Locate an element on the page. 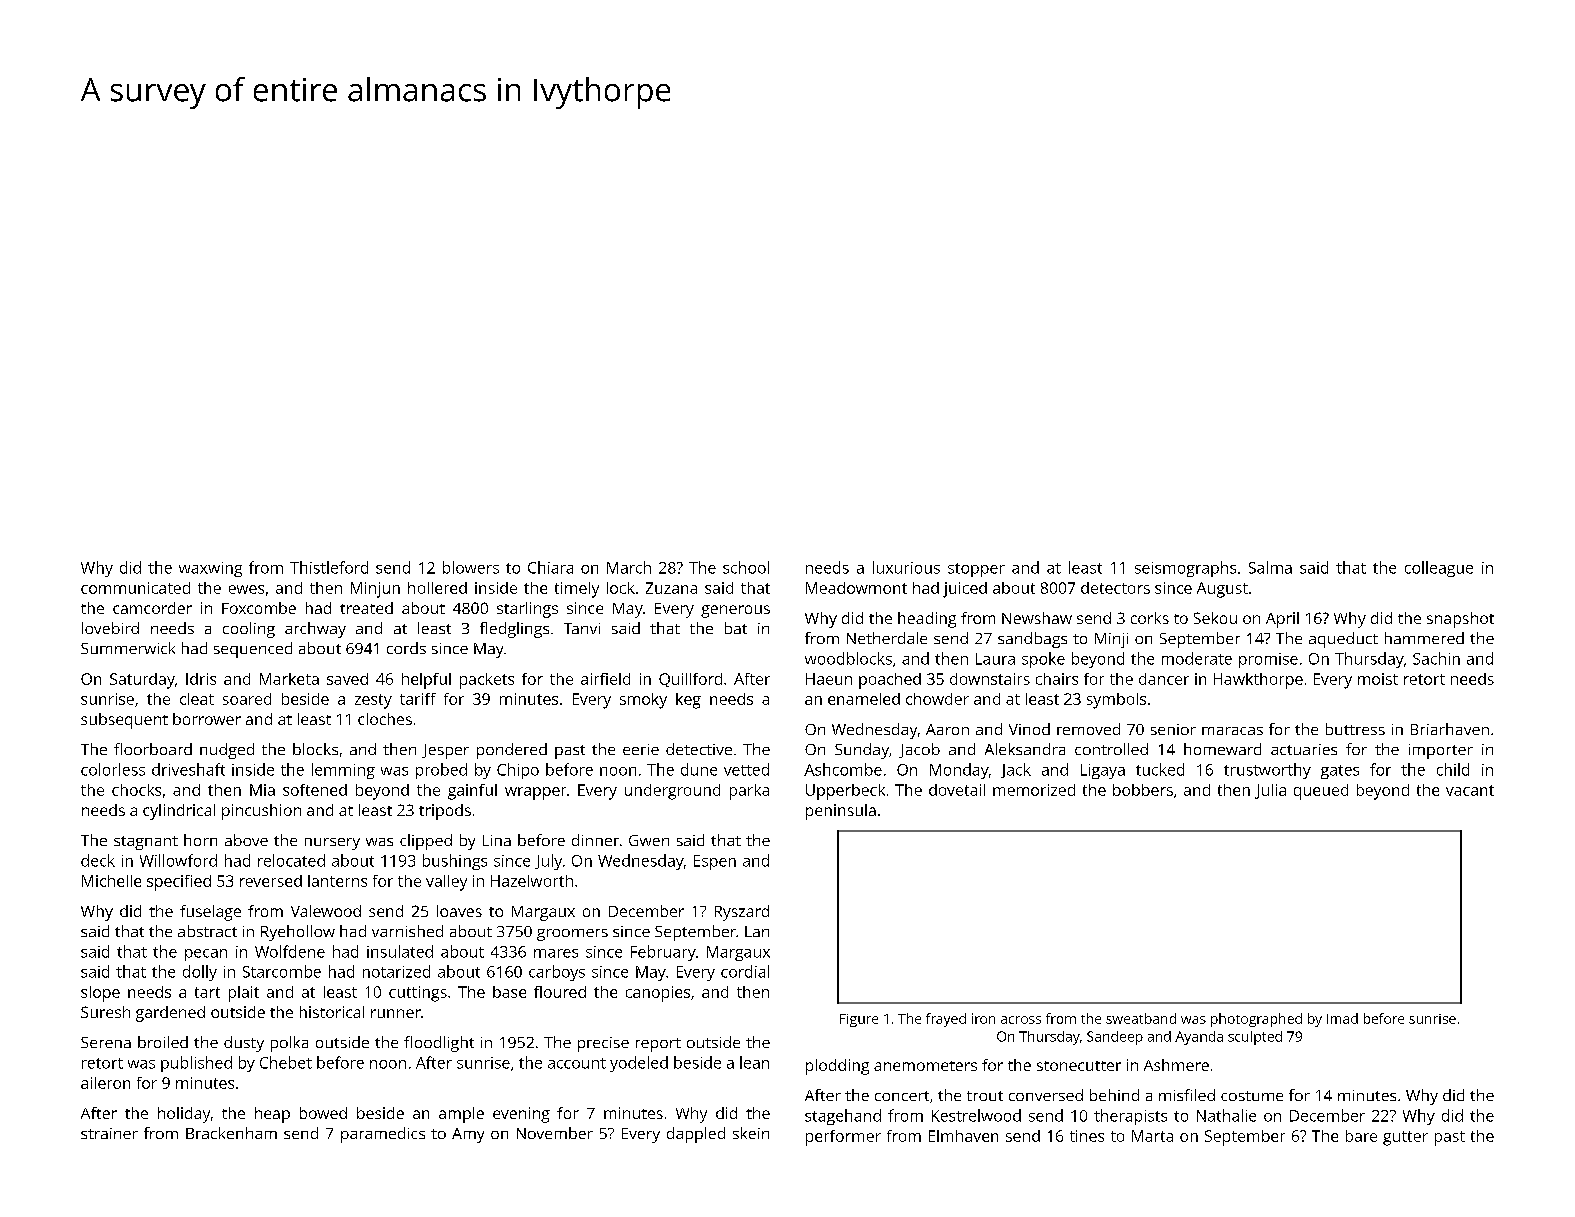 This page has width=1575, height=1217. aqueduct is located at coordinates (1343, 640).
